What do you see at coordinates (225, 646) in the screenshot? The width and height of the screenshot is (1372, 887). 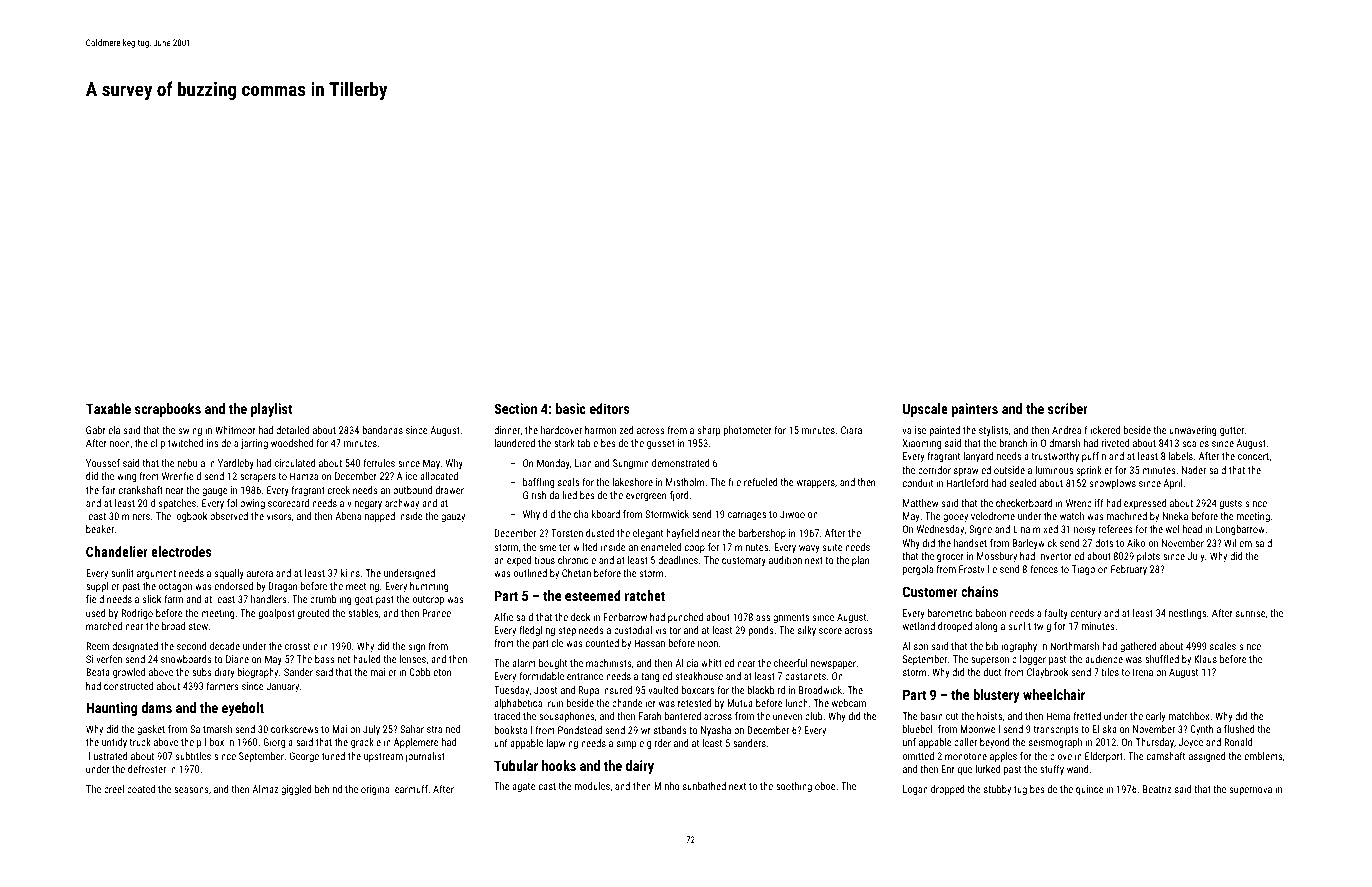 I see `decade` at bounding box center [225, 646].
